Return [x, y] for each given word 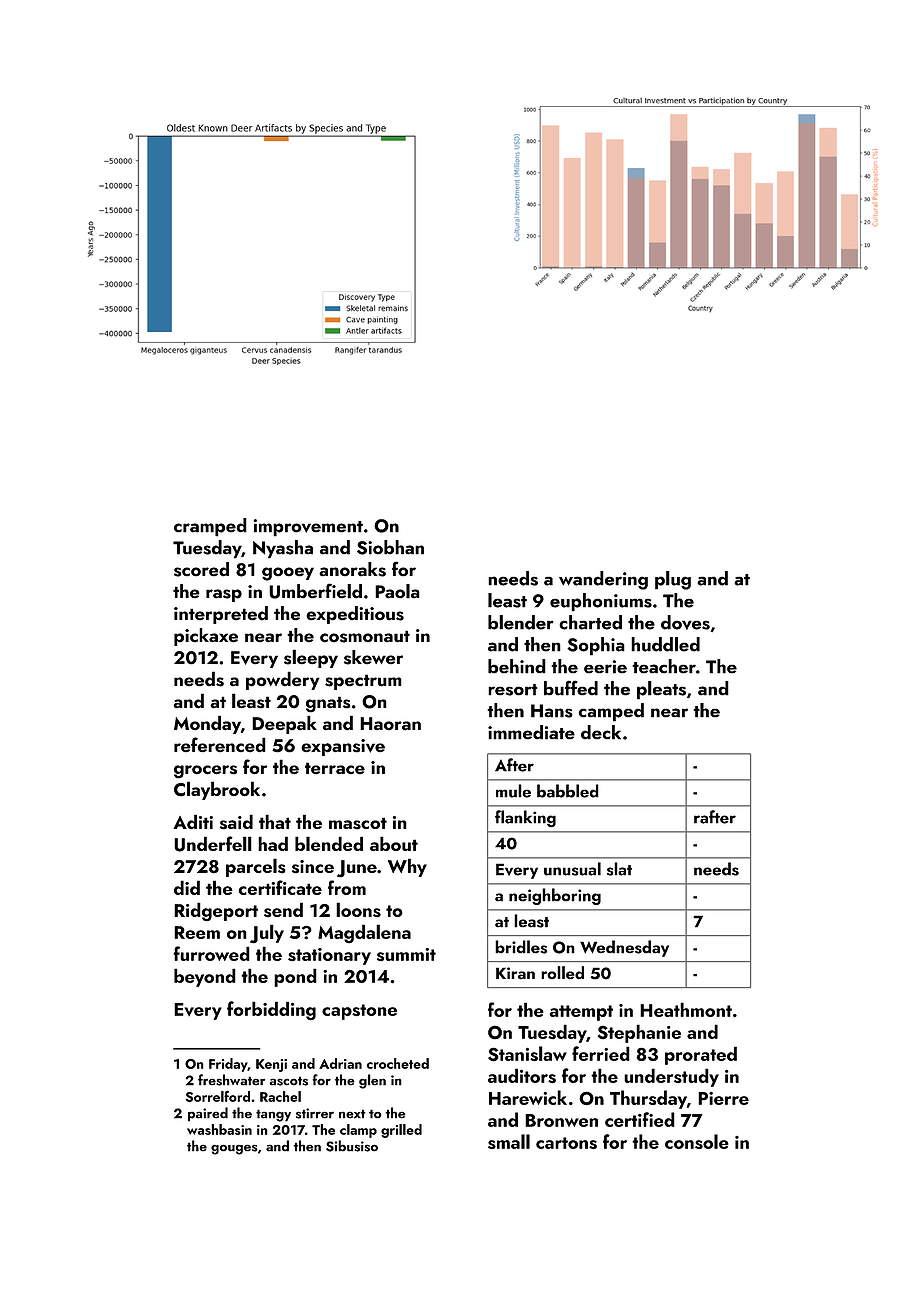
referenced [220, 745]
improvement [308, 528]
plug [673, 580]
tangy [273, 1115]
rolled [562, 972]
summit [406, 954]
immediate [531, 732]
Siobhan [390, 547]
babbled [568, 791]
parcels [256, 867]
